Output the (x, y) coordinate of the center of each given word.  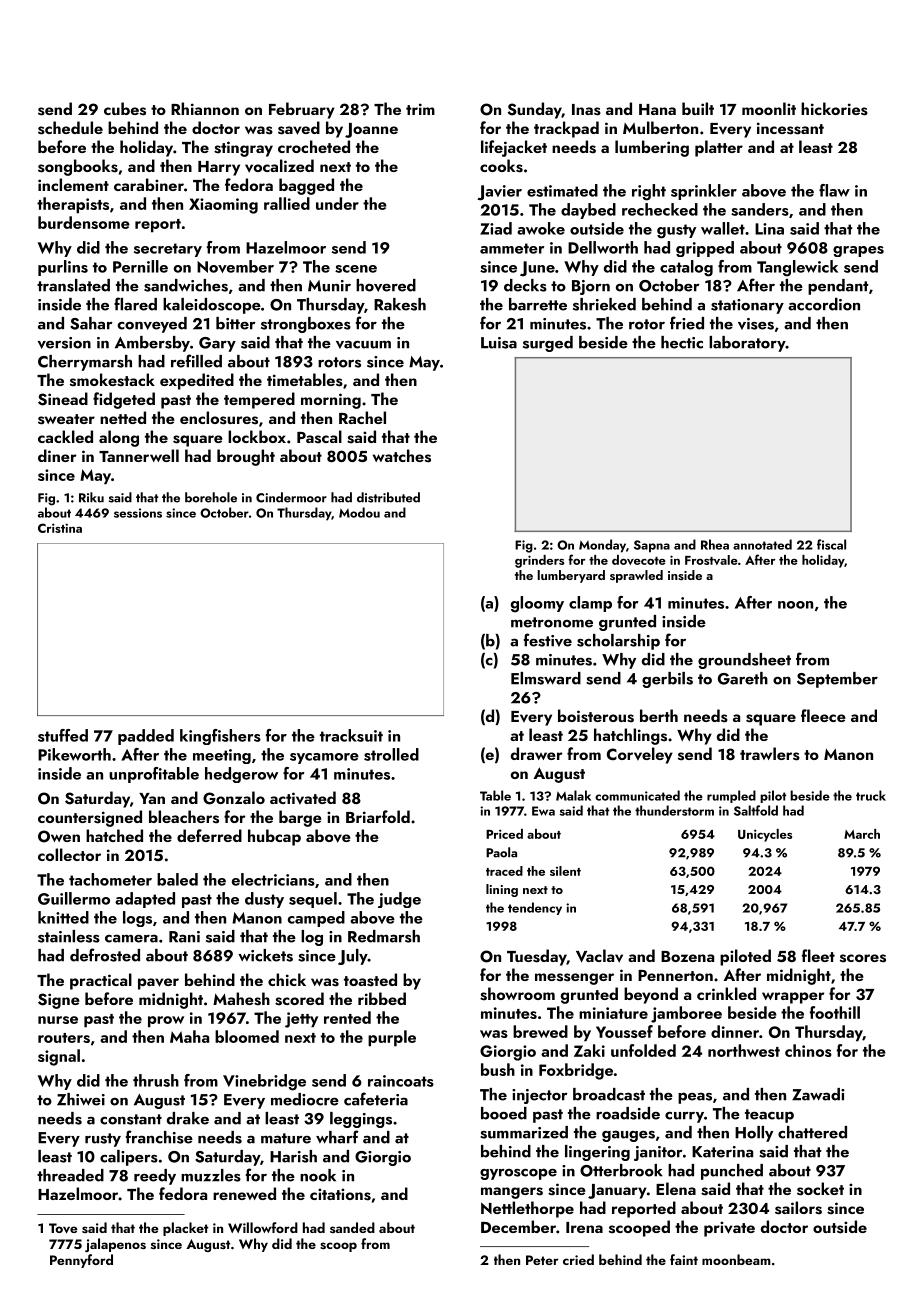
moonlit (769, 108)
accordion (824, 304)
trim (420, 109)
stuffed (63, 735)
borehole (211, 497)
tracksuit (351, 735)
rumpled (731, 796)
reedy (155, 1177)
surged (548, 344)
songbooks (78, 167)
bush (498, 1069)
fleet (818, 955)
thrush (156, 1080)
